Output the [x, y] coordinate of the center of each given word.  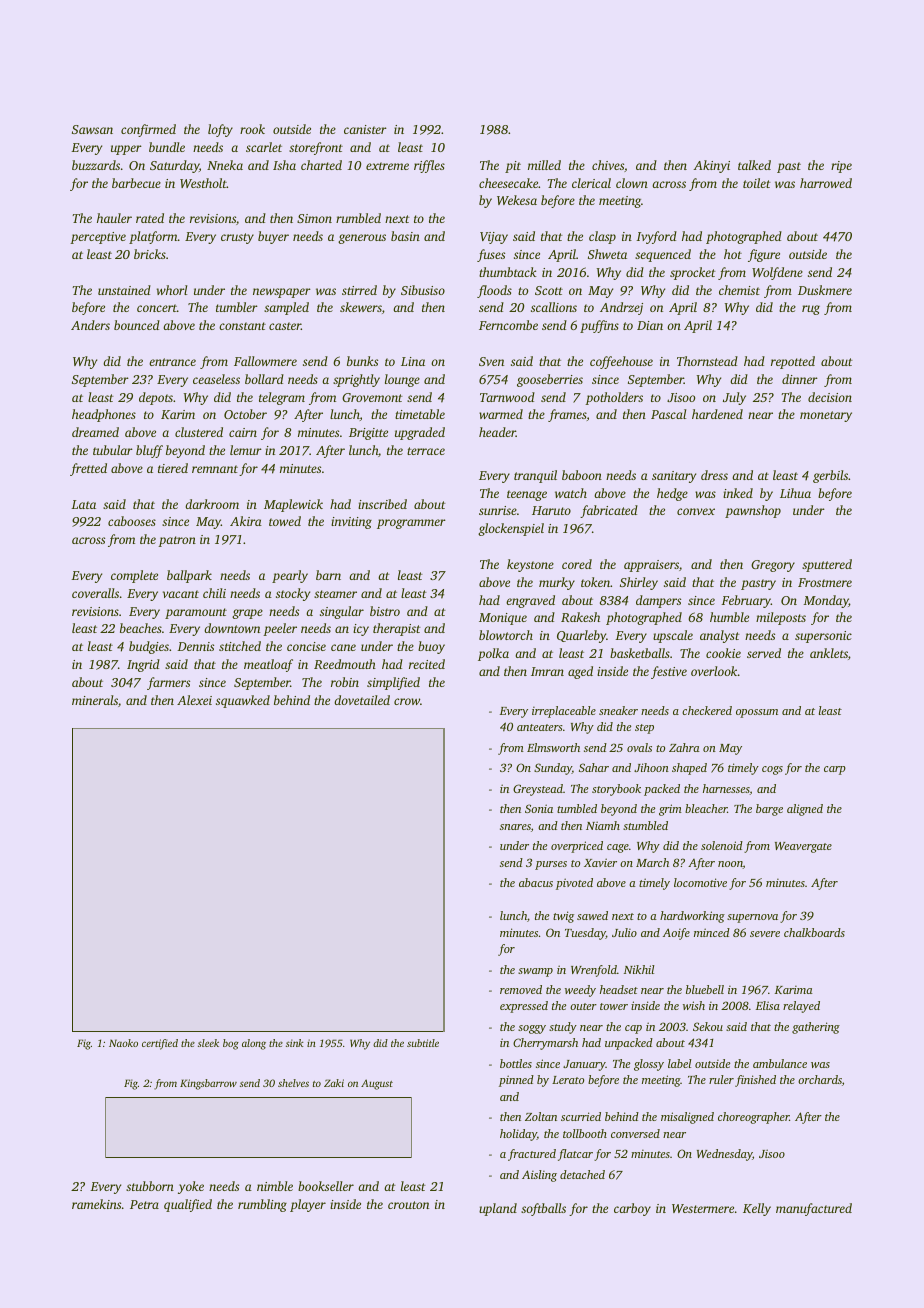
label [680, 1063]
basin [405, 236]
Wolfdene [777, 273]
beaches [141, 628]
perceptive [98, 238]
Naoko [123, 1043]
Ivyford [656, 237]
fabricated [609, 511]
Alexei [194, 700]
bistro [385, 611]
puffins [599, 326]
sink [295, 1043]
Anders [90, 325]
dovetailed [362, 700]
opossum [757, 713]
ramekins [96, 1204]
